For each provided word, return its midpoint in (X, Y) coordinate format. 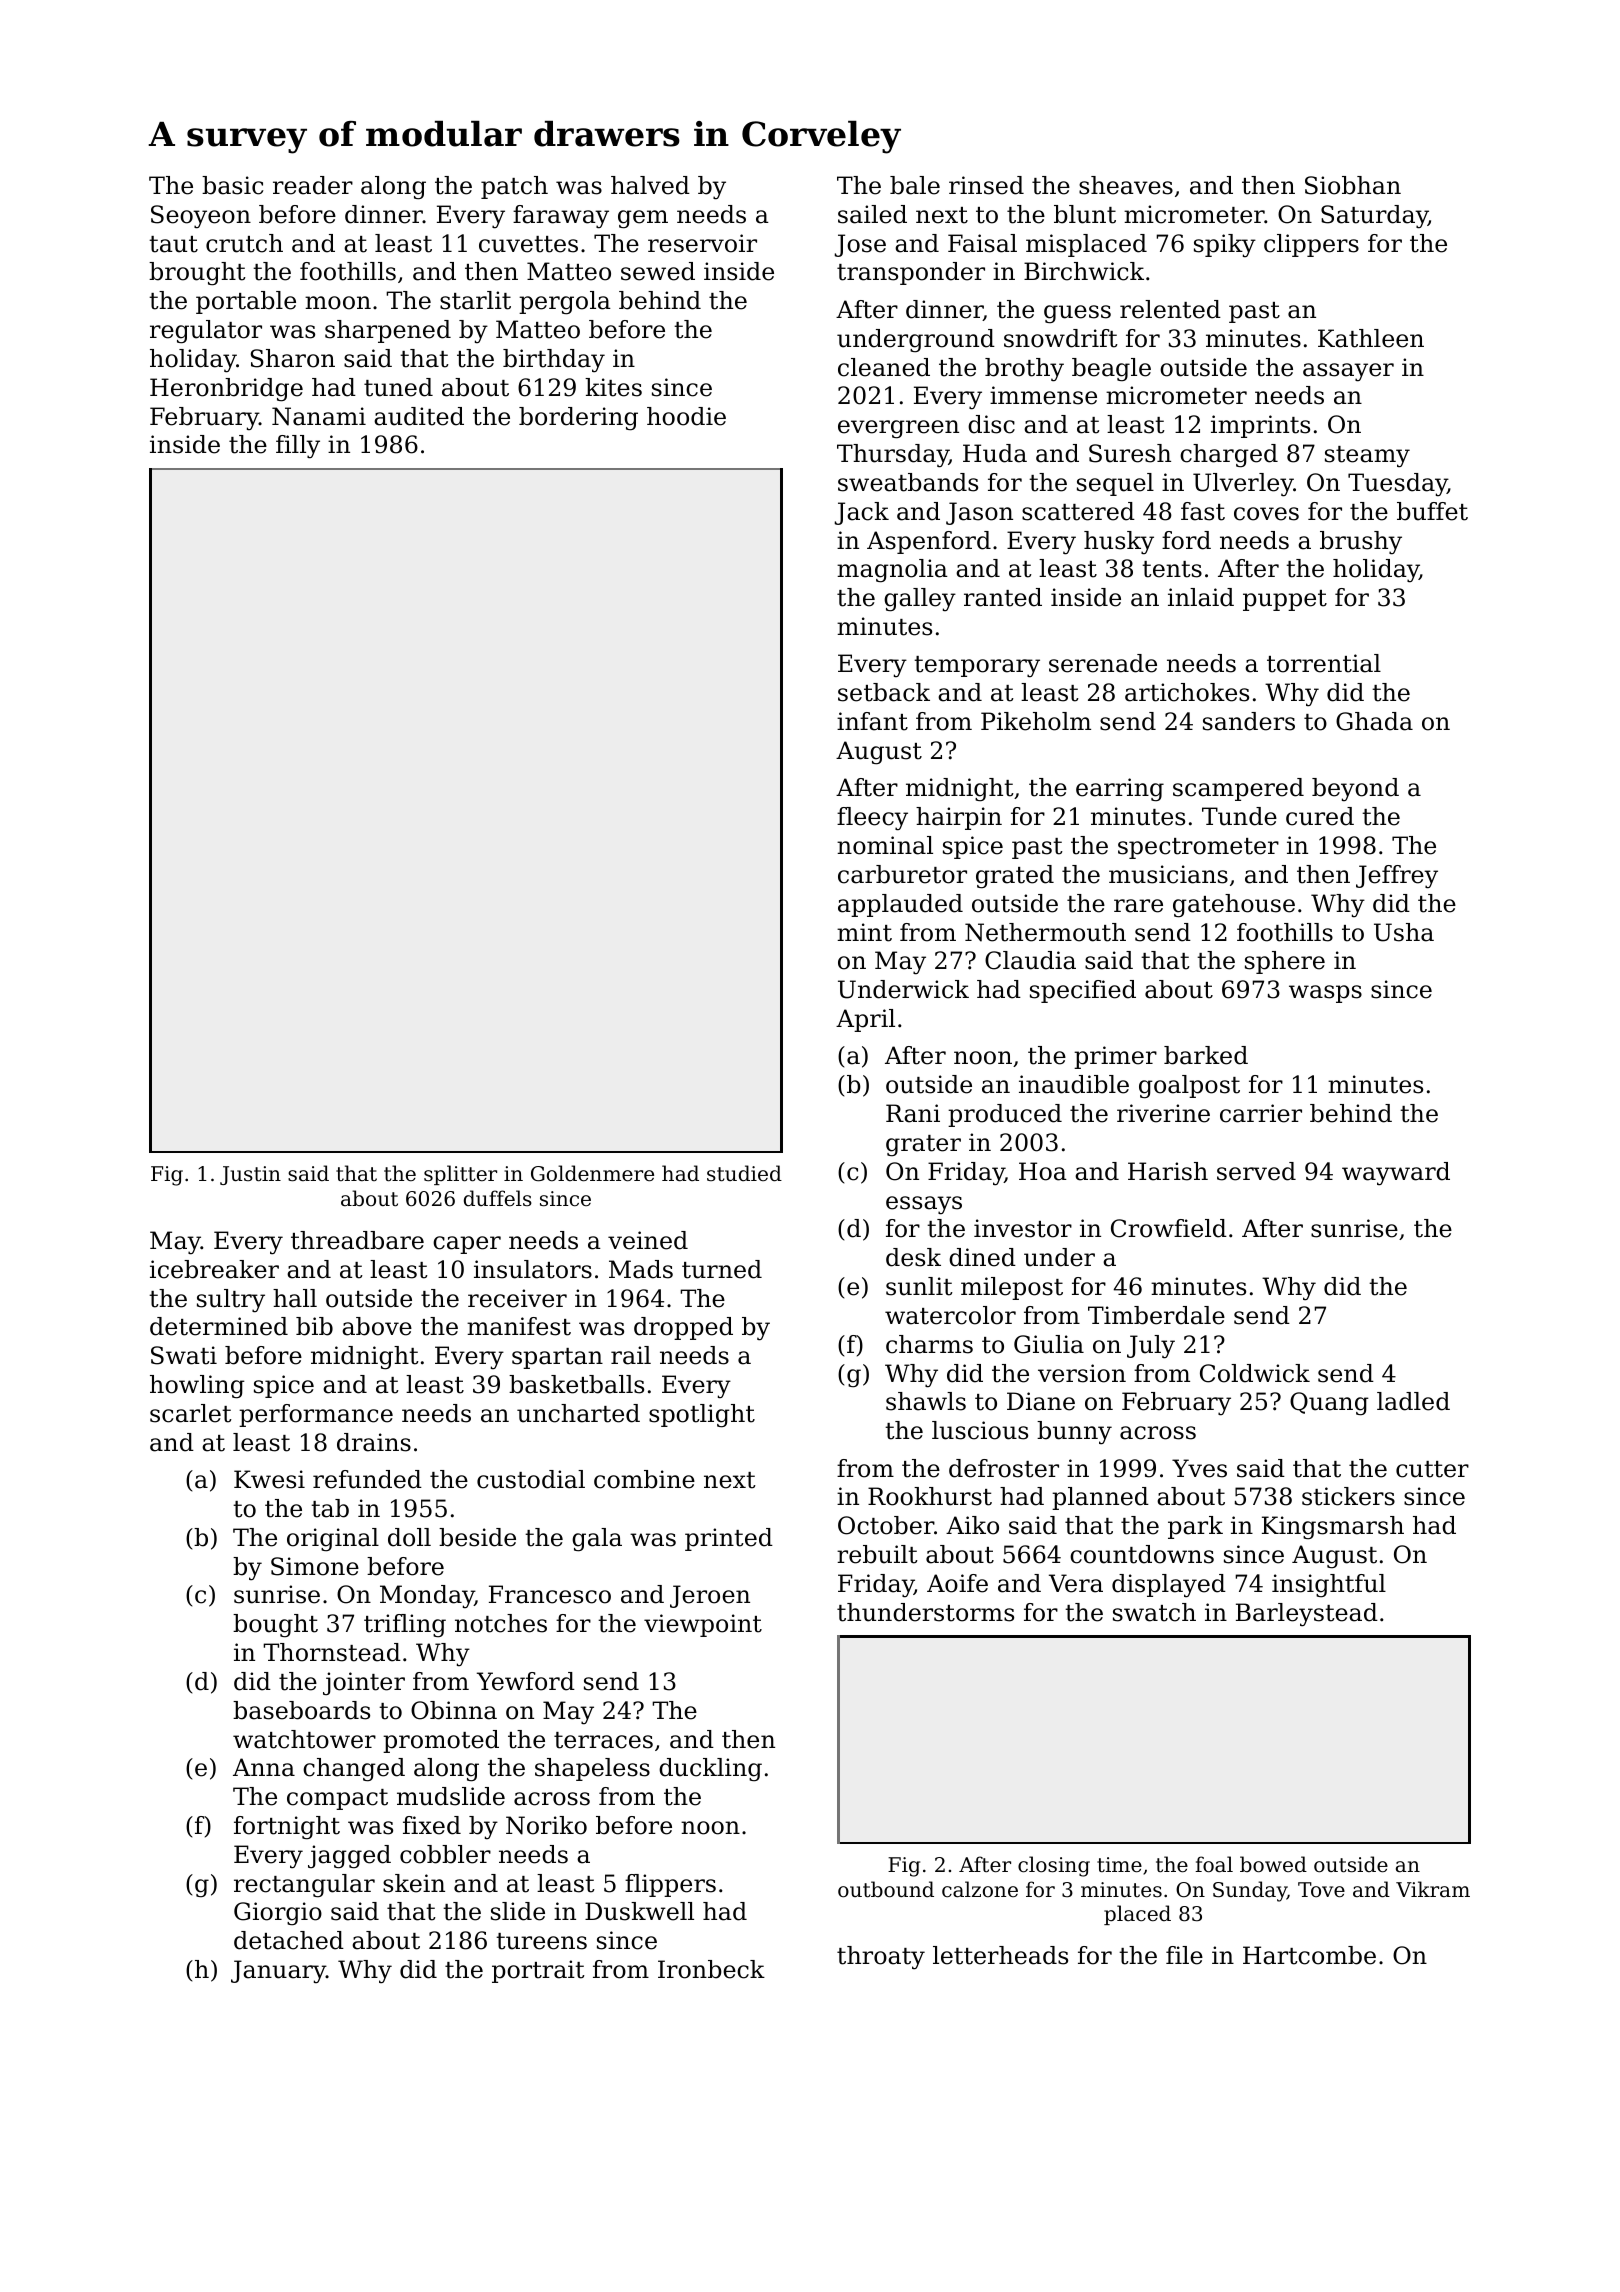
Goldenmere (592, 1173)
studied (744, 1173)
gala (597, 1540)
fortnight (287, 1827)
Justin (250, 1175)
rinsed (986, 185)
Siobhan (1353, 185)
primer (1115, 1057)
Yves (1199, 1468)
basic (233, 185)
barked (1206, 1055)
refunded (367, 1479)
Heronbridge (226, 390)
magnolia (892, 571)
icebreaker (214, 1269)
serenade (1103, 663)
